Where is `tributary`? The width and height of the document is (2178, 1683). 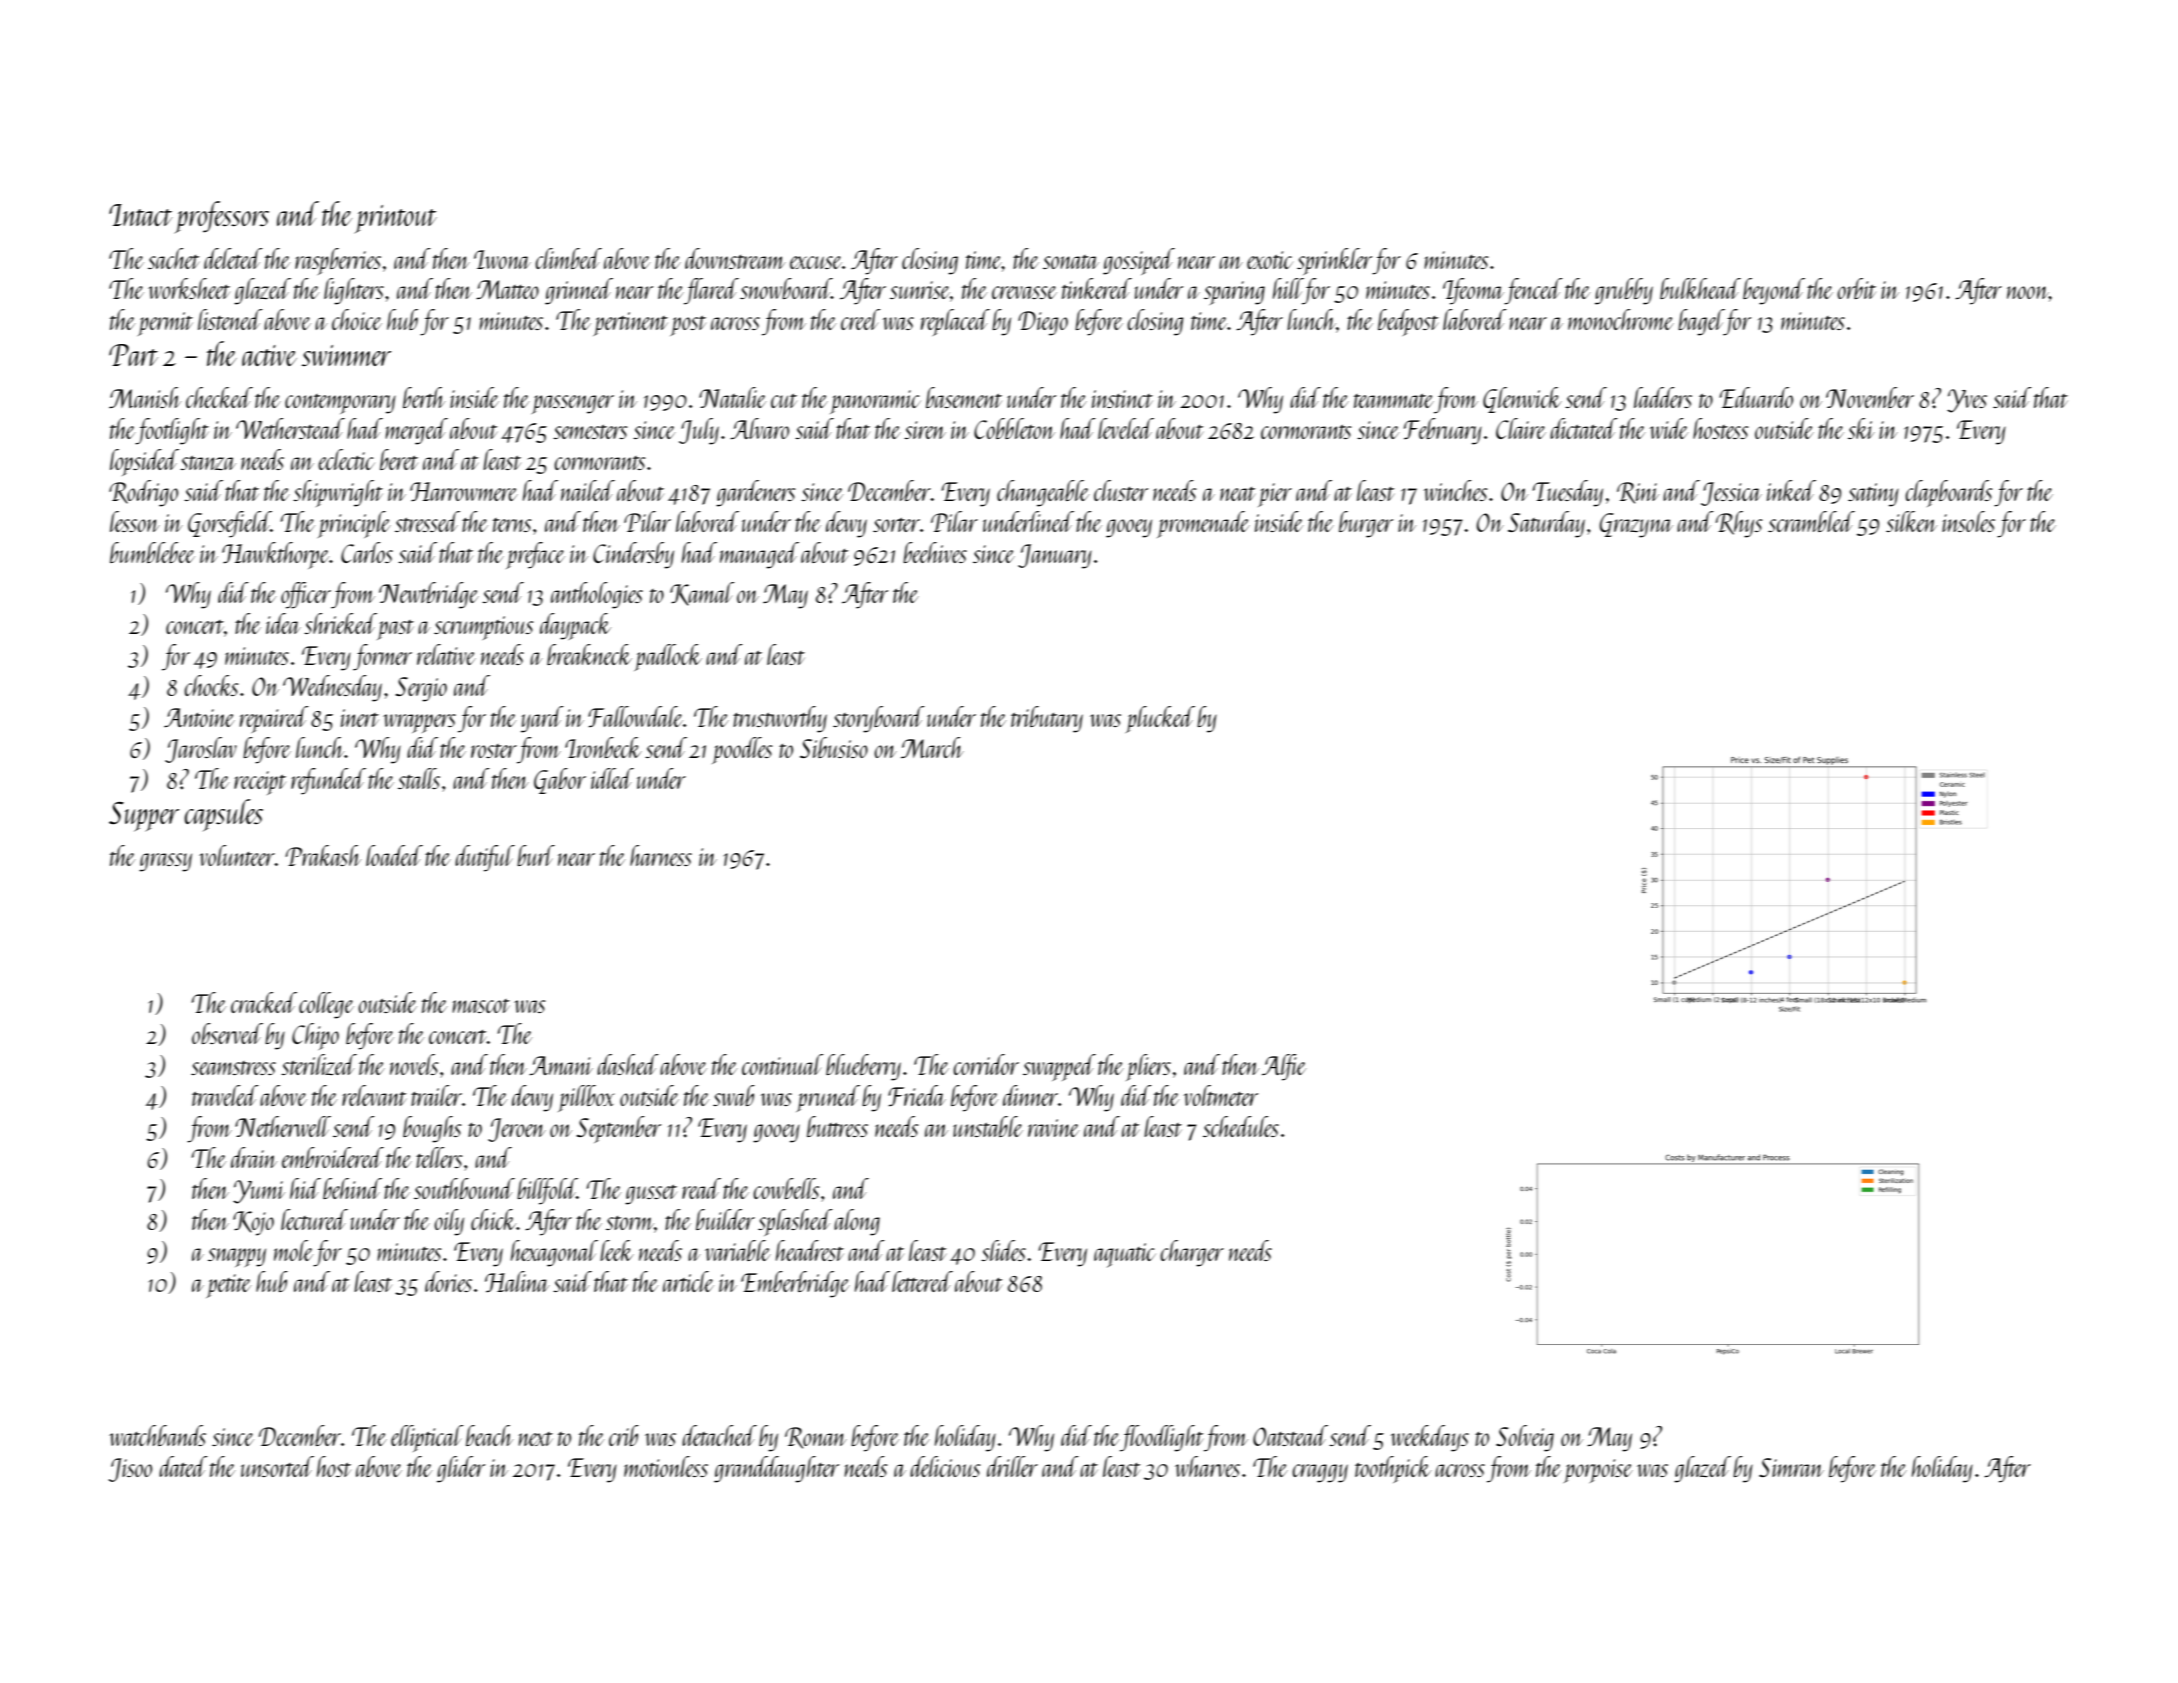 tributary is located at coordinates (1047, 719).
